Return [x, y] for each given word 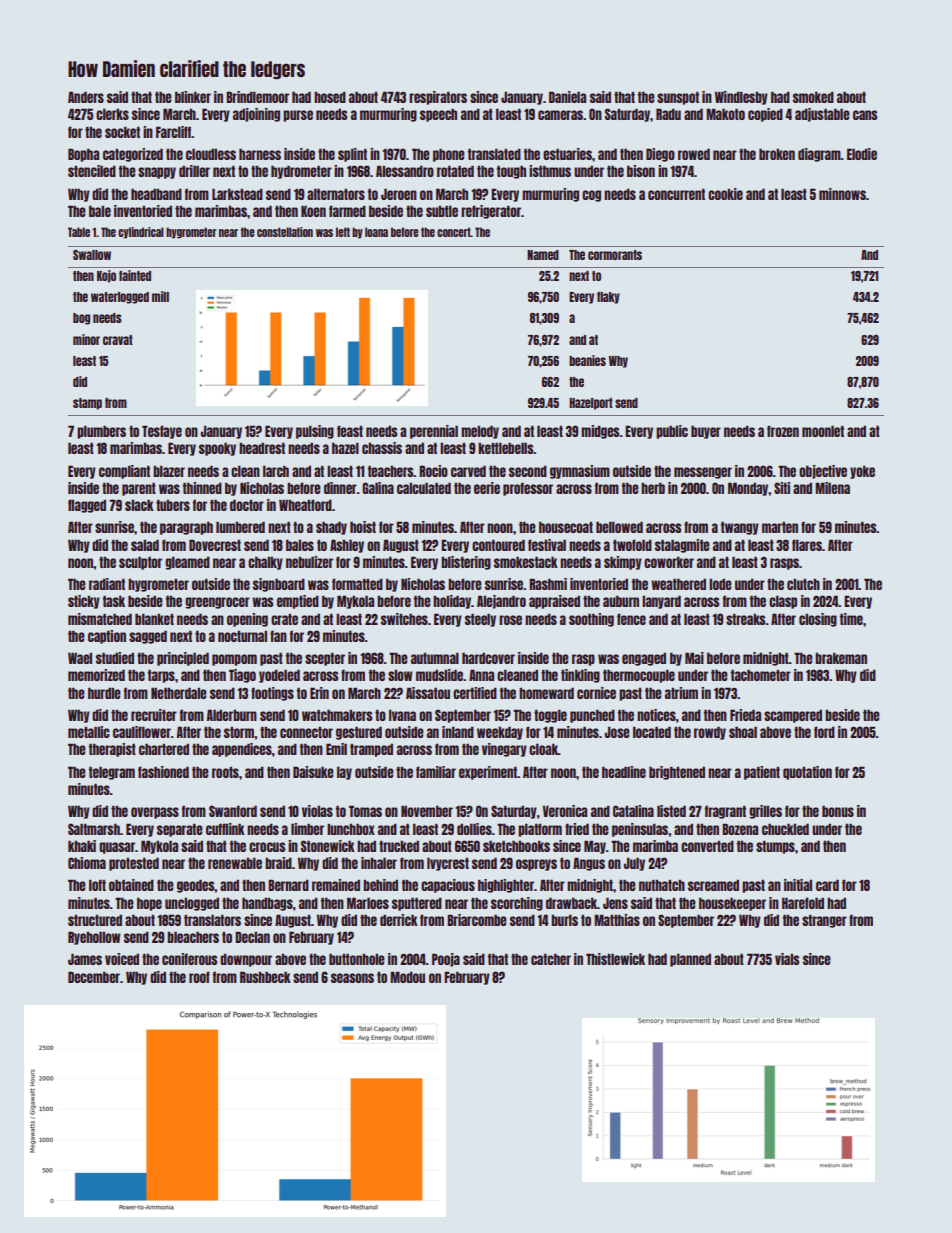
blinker [193, 97]
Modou [407, 977]
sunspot [678, 98]
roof [199, 977]
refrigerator [491, 212]
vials [787, 959]
